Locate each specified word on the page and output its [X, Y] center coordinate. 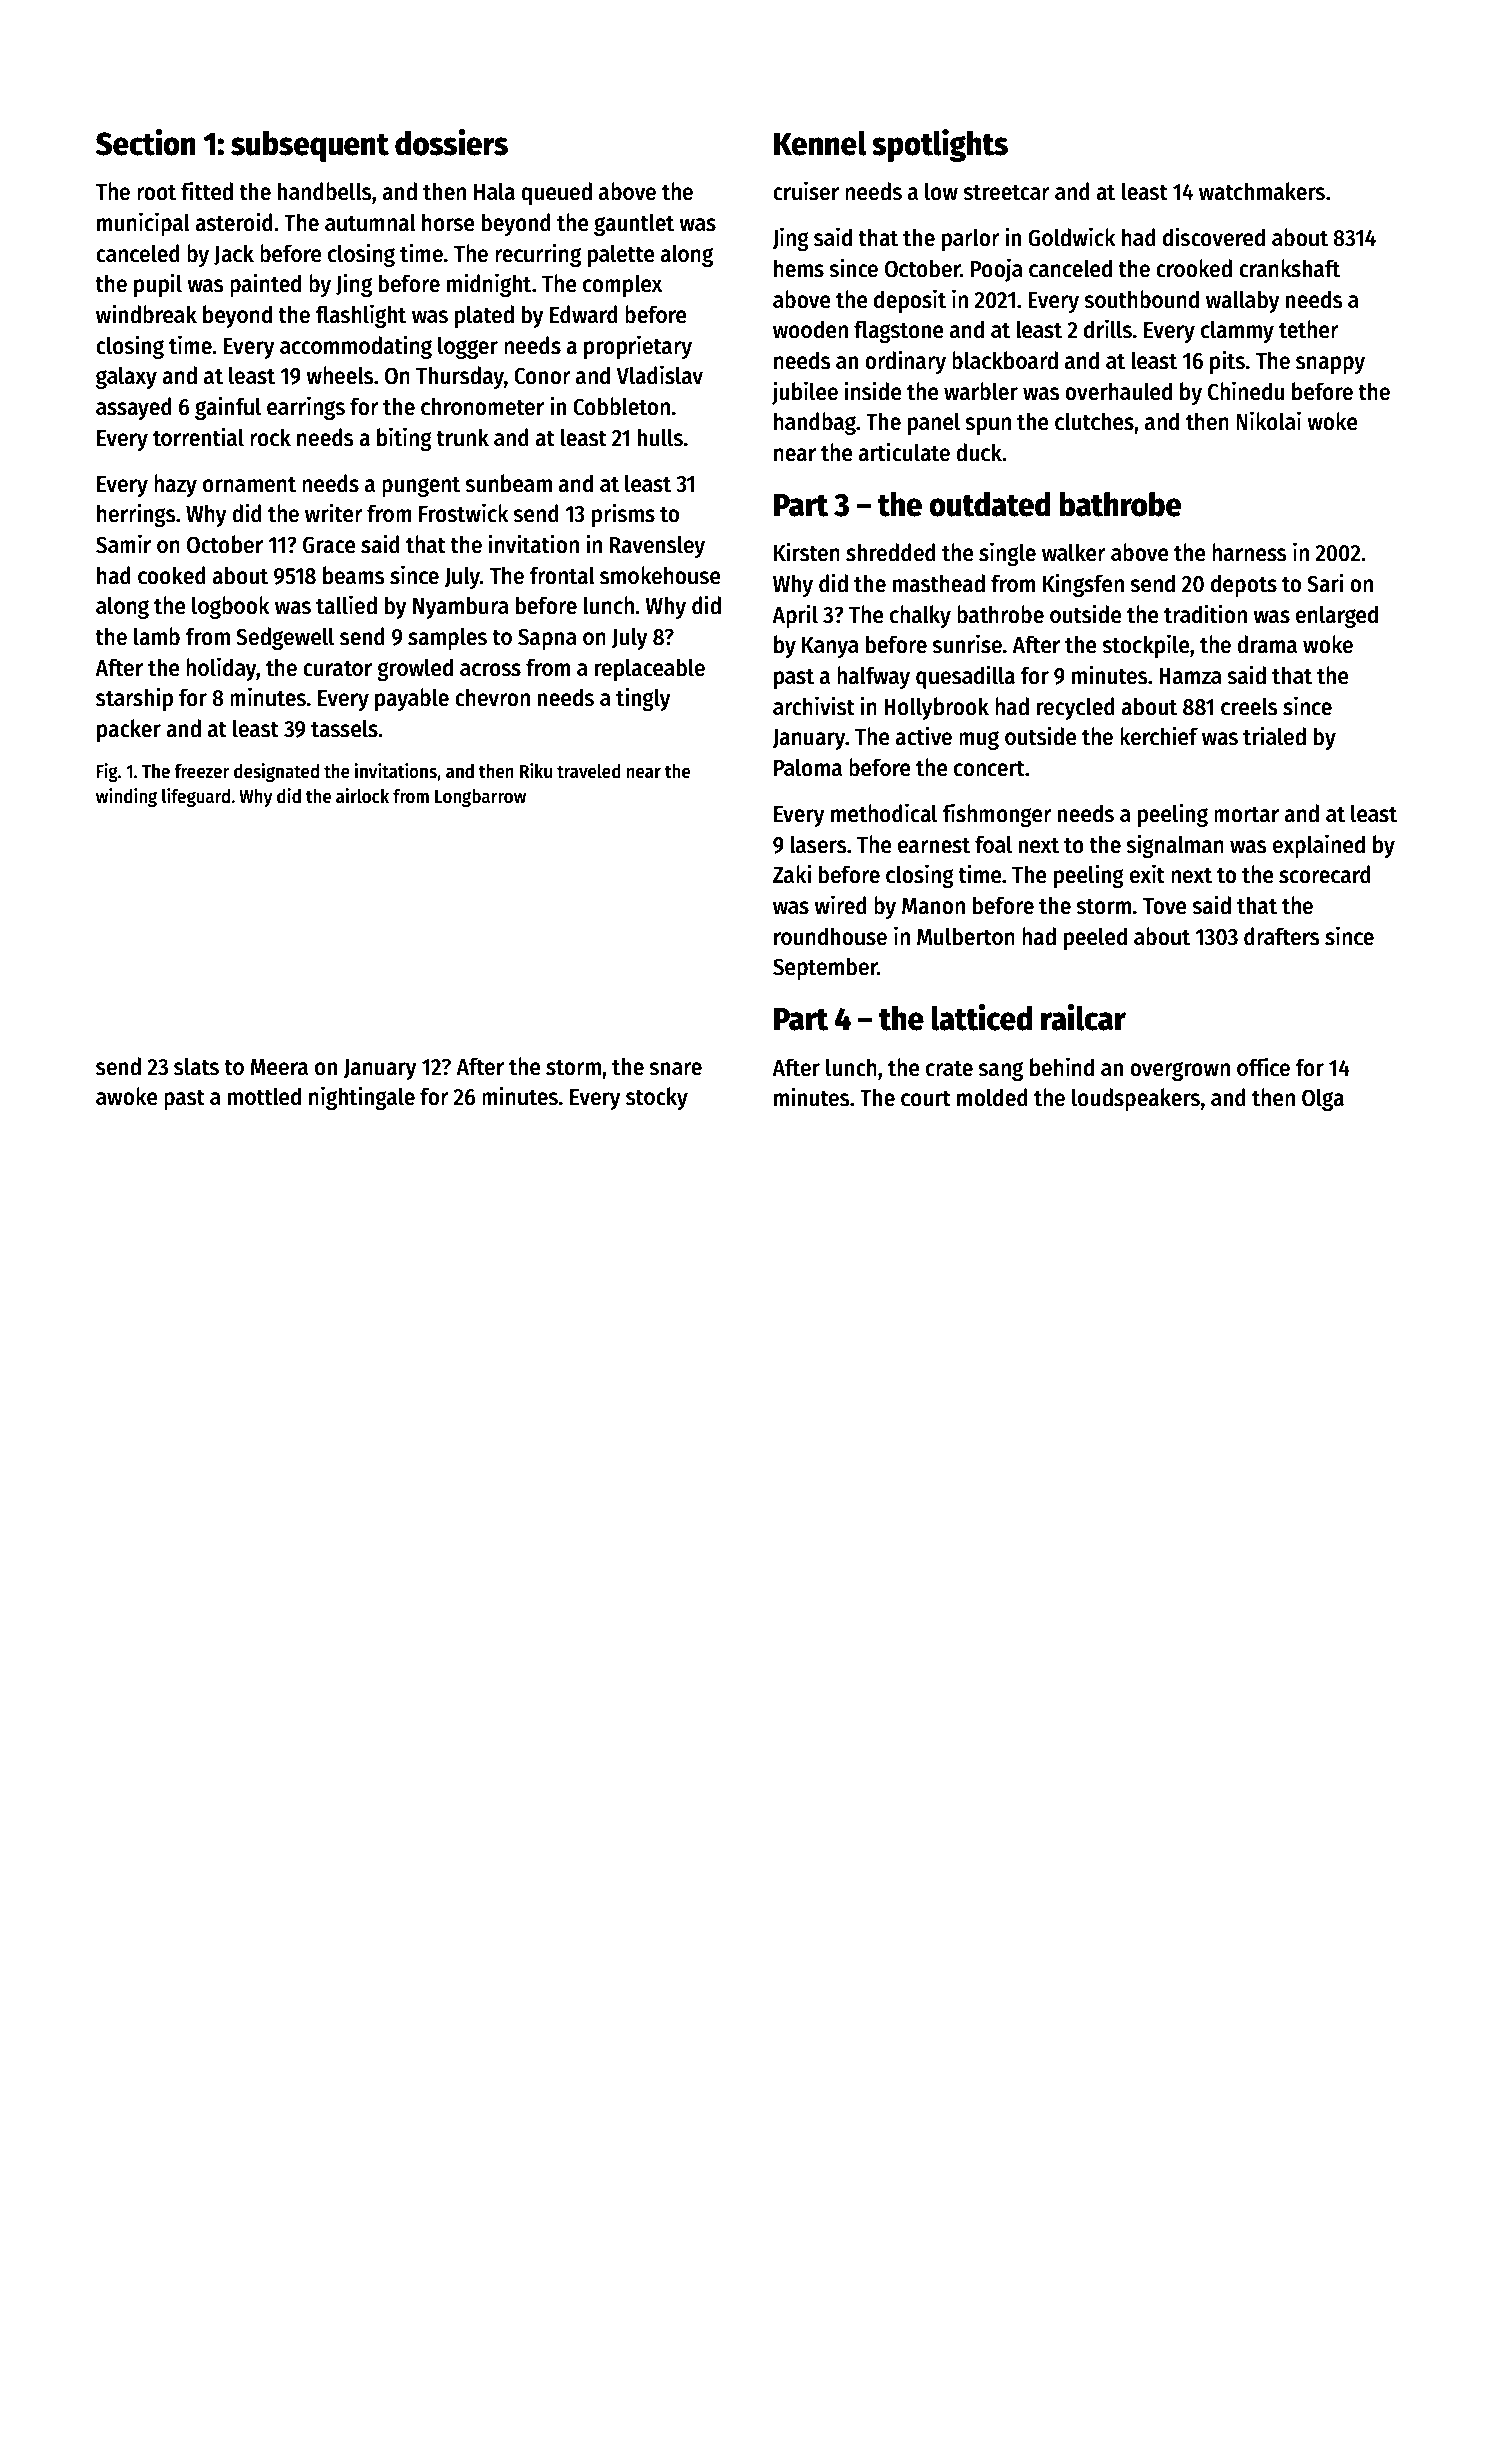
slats [196, 1066]
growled [415, 669]
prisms [623, 515]
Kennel [820, 143]
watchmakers [1262, 191]
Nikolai [1268, 421]
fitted [207, 191]
